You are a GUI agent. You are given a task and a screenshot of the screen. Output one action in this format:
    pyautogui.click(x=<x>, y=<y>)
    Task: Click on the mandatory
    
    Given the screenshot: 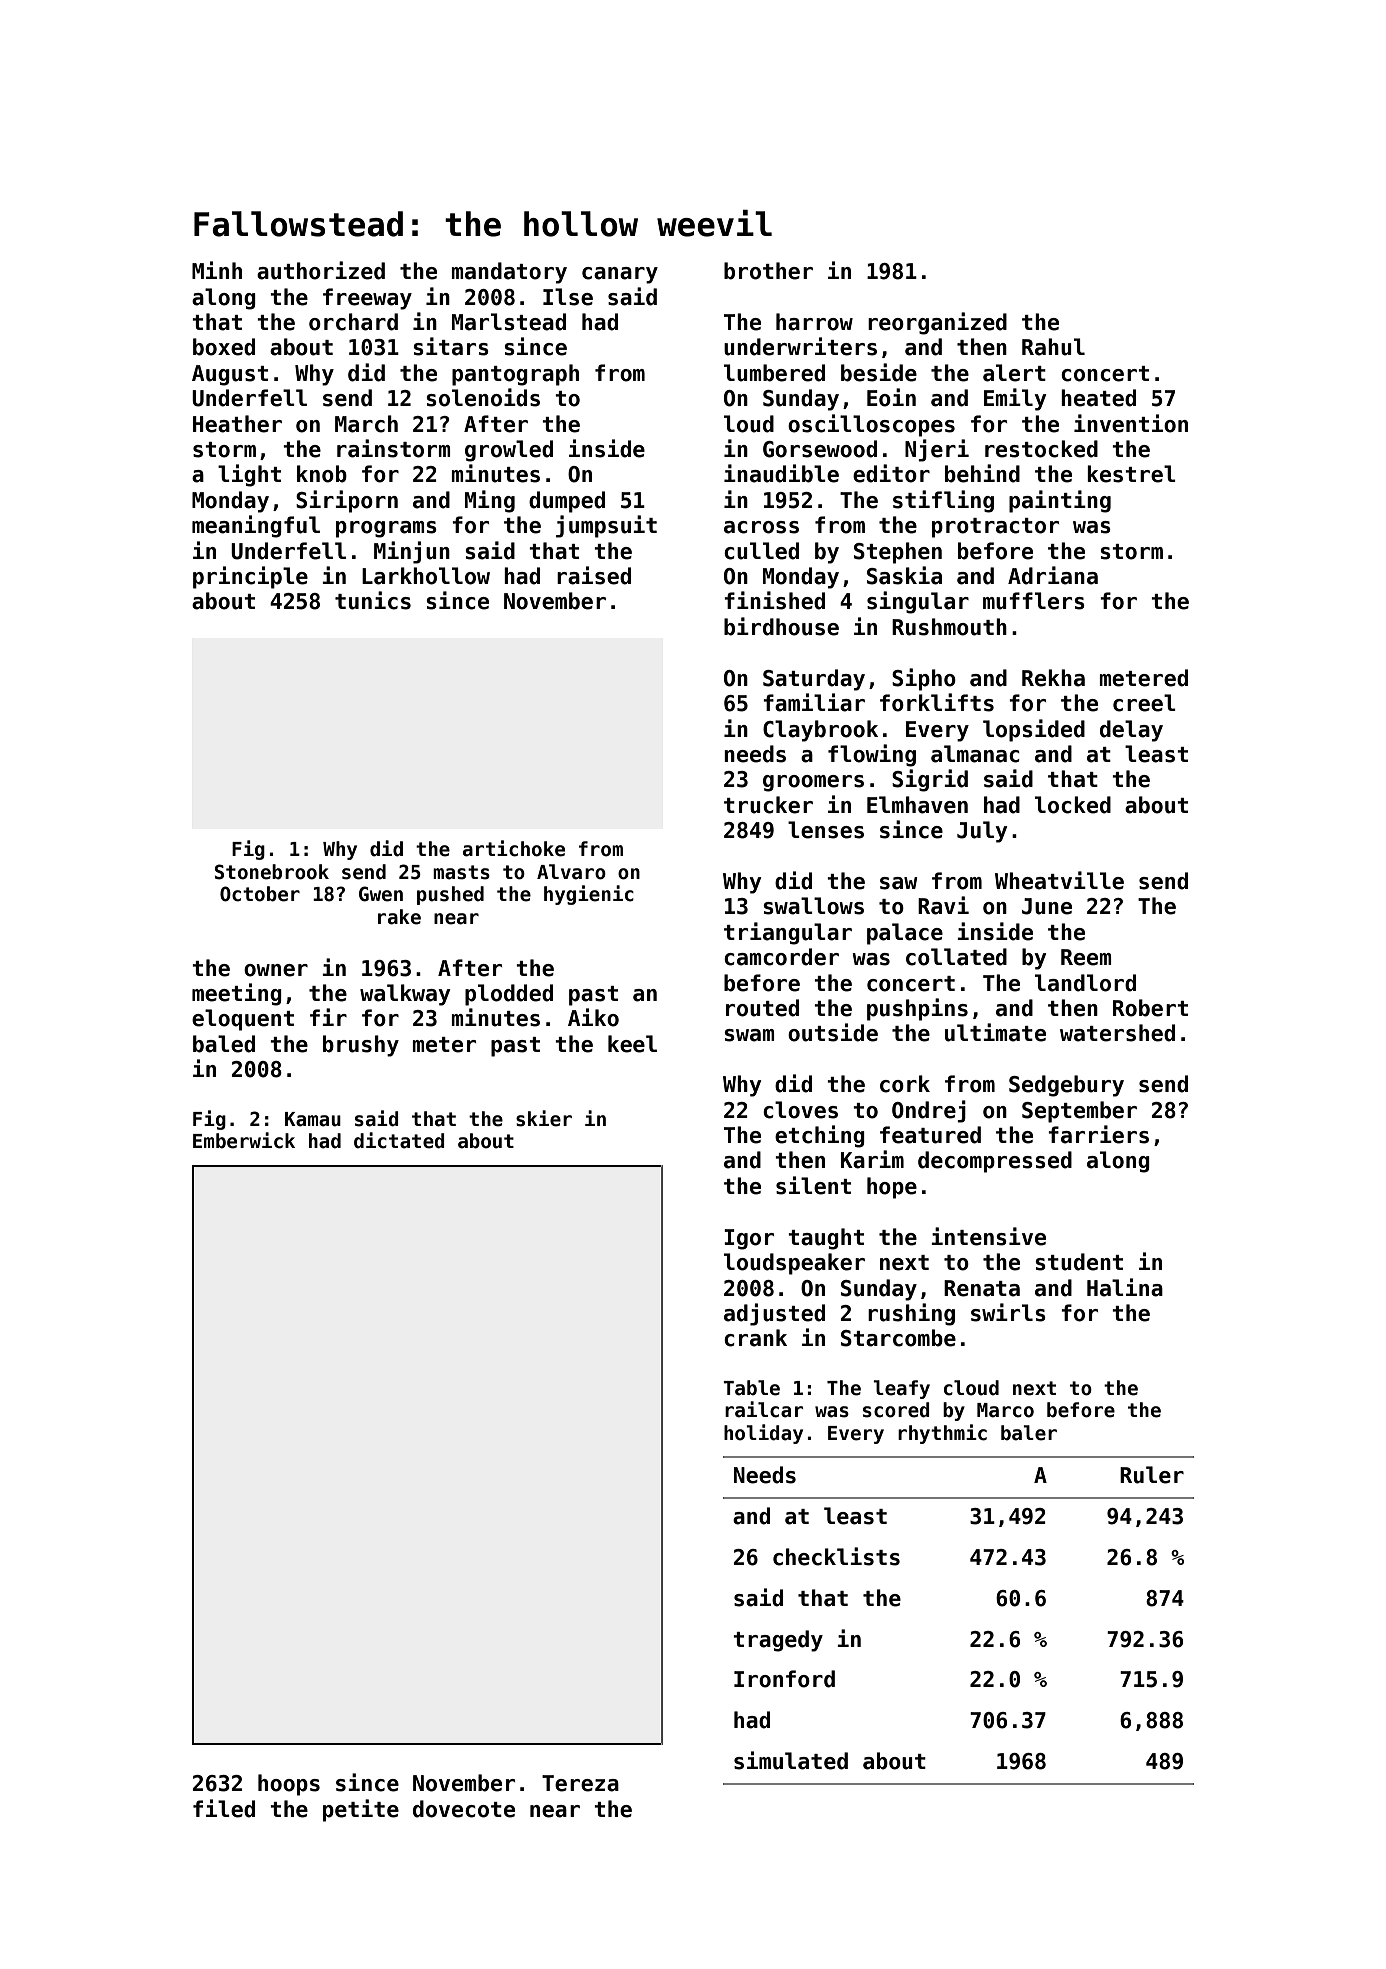 What is the action you would take?
    pyautogui.click(x=509, y=273)
